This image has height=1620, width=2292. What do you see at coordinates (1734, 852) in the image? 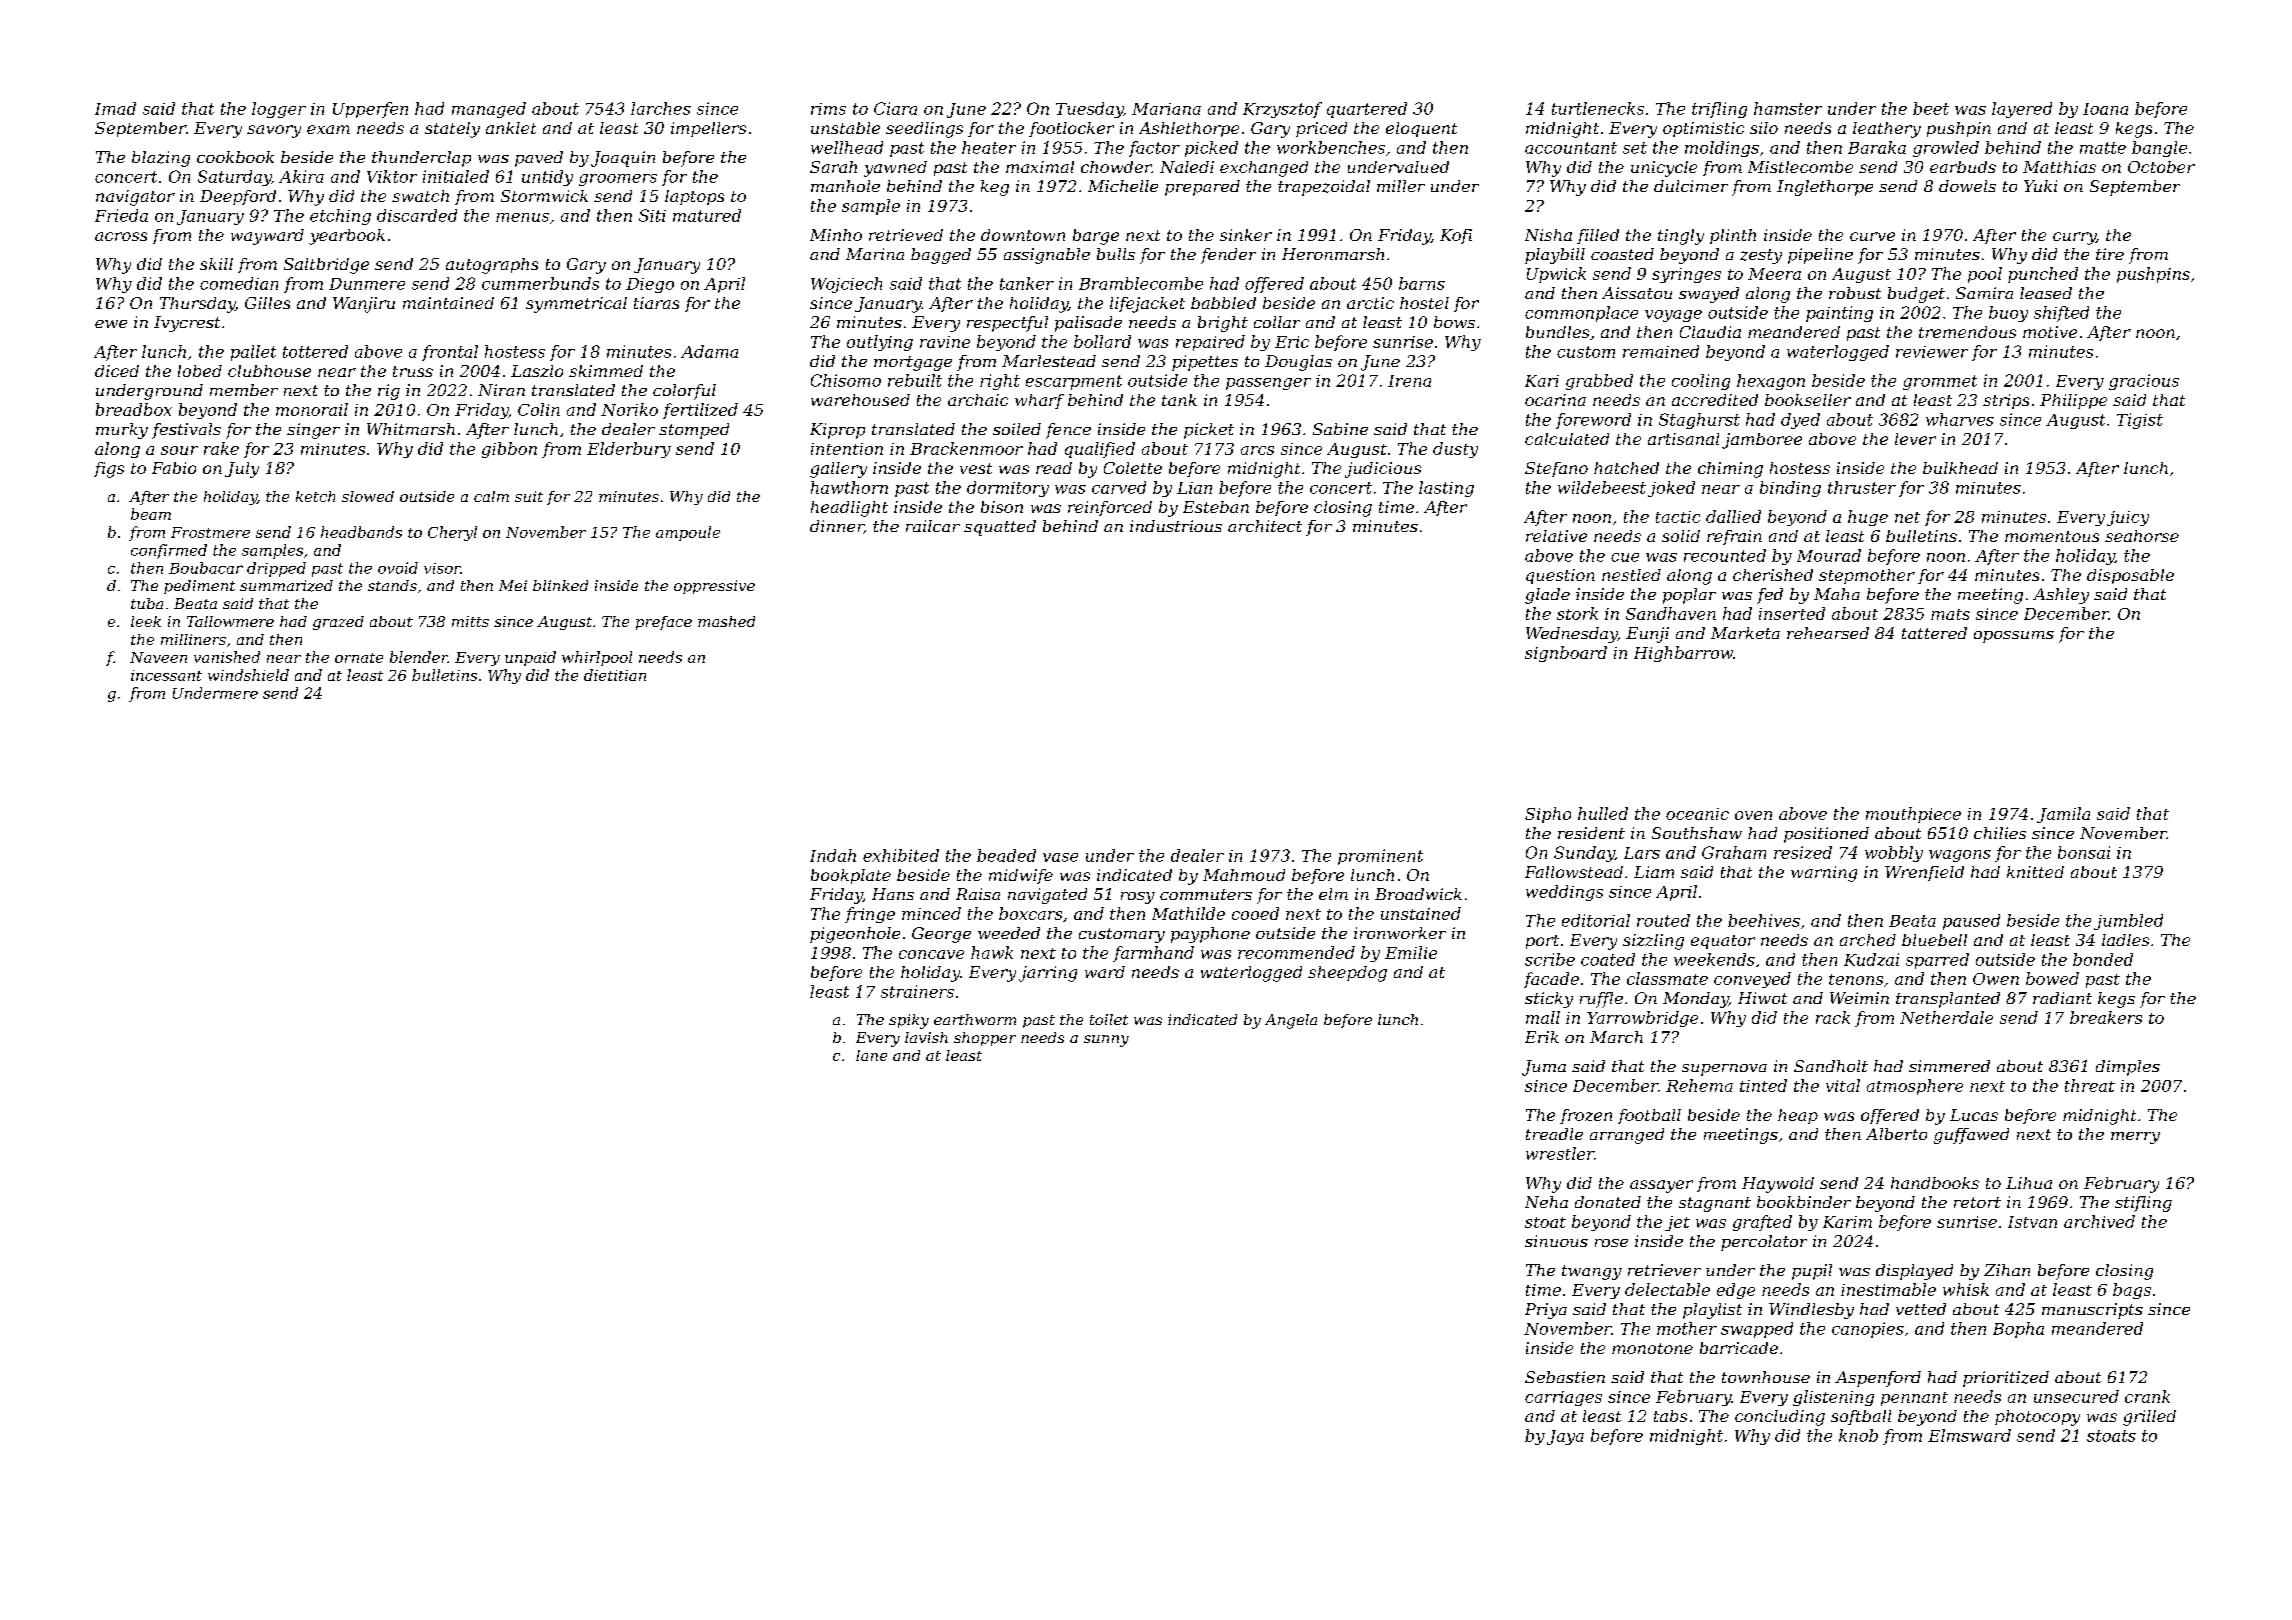
I see `Graham` at bounding box center [1734, 852].
